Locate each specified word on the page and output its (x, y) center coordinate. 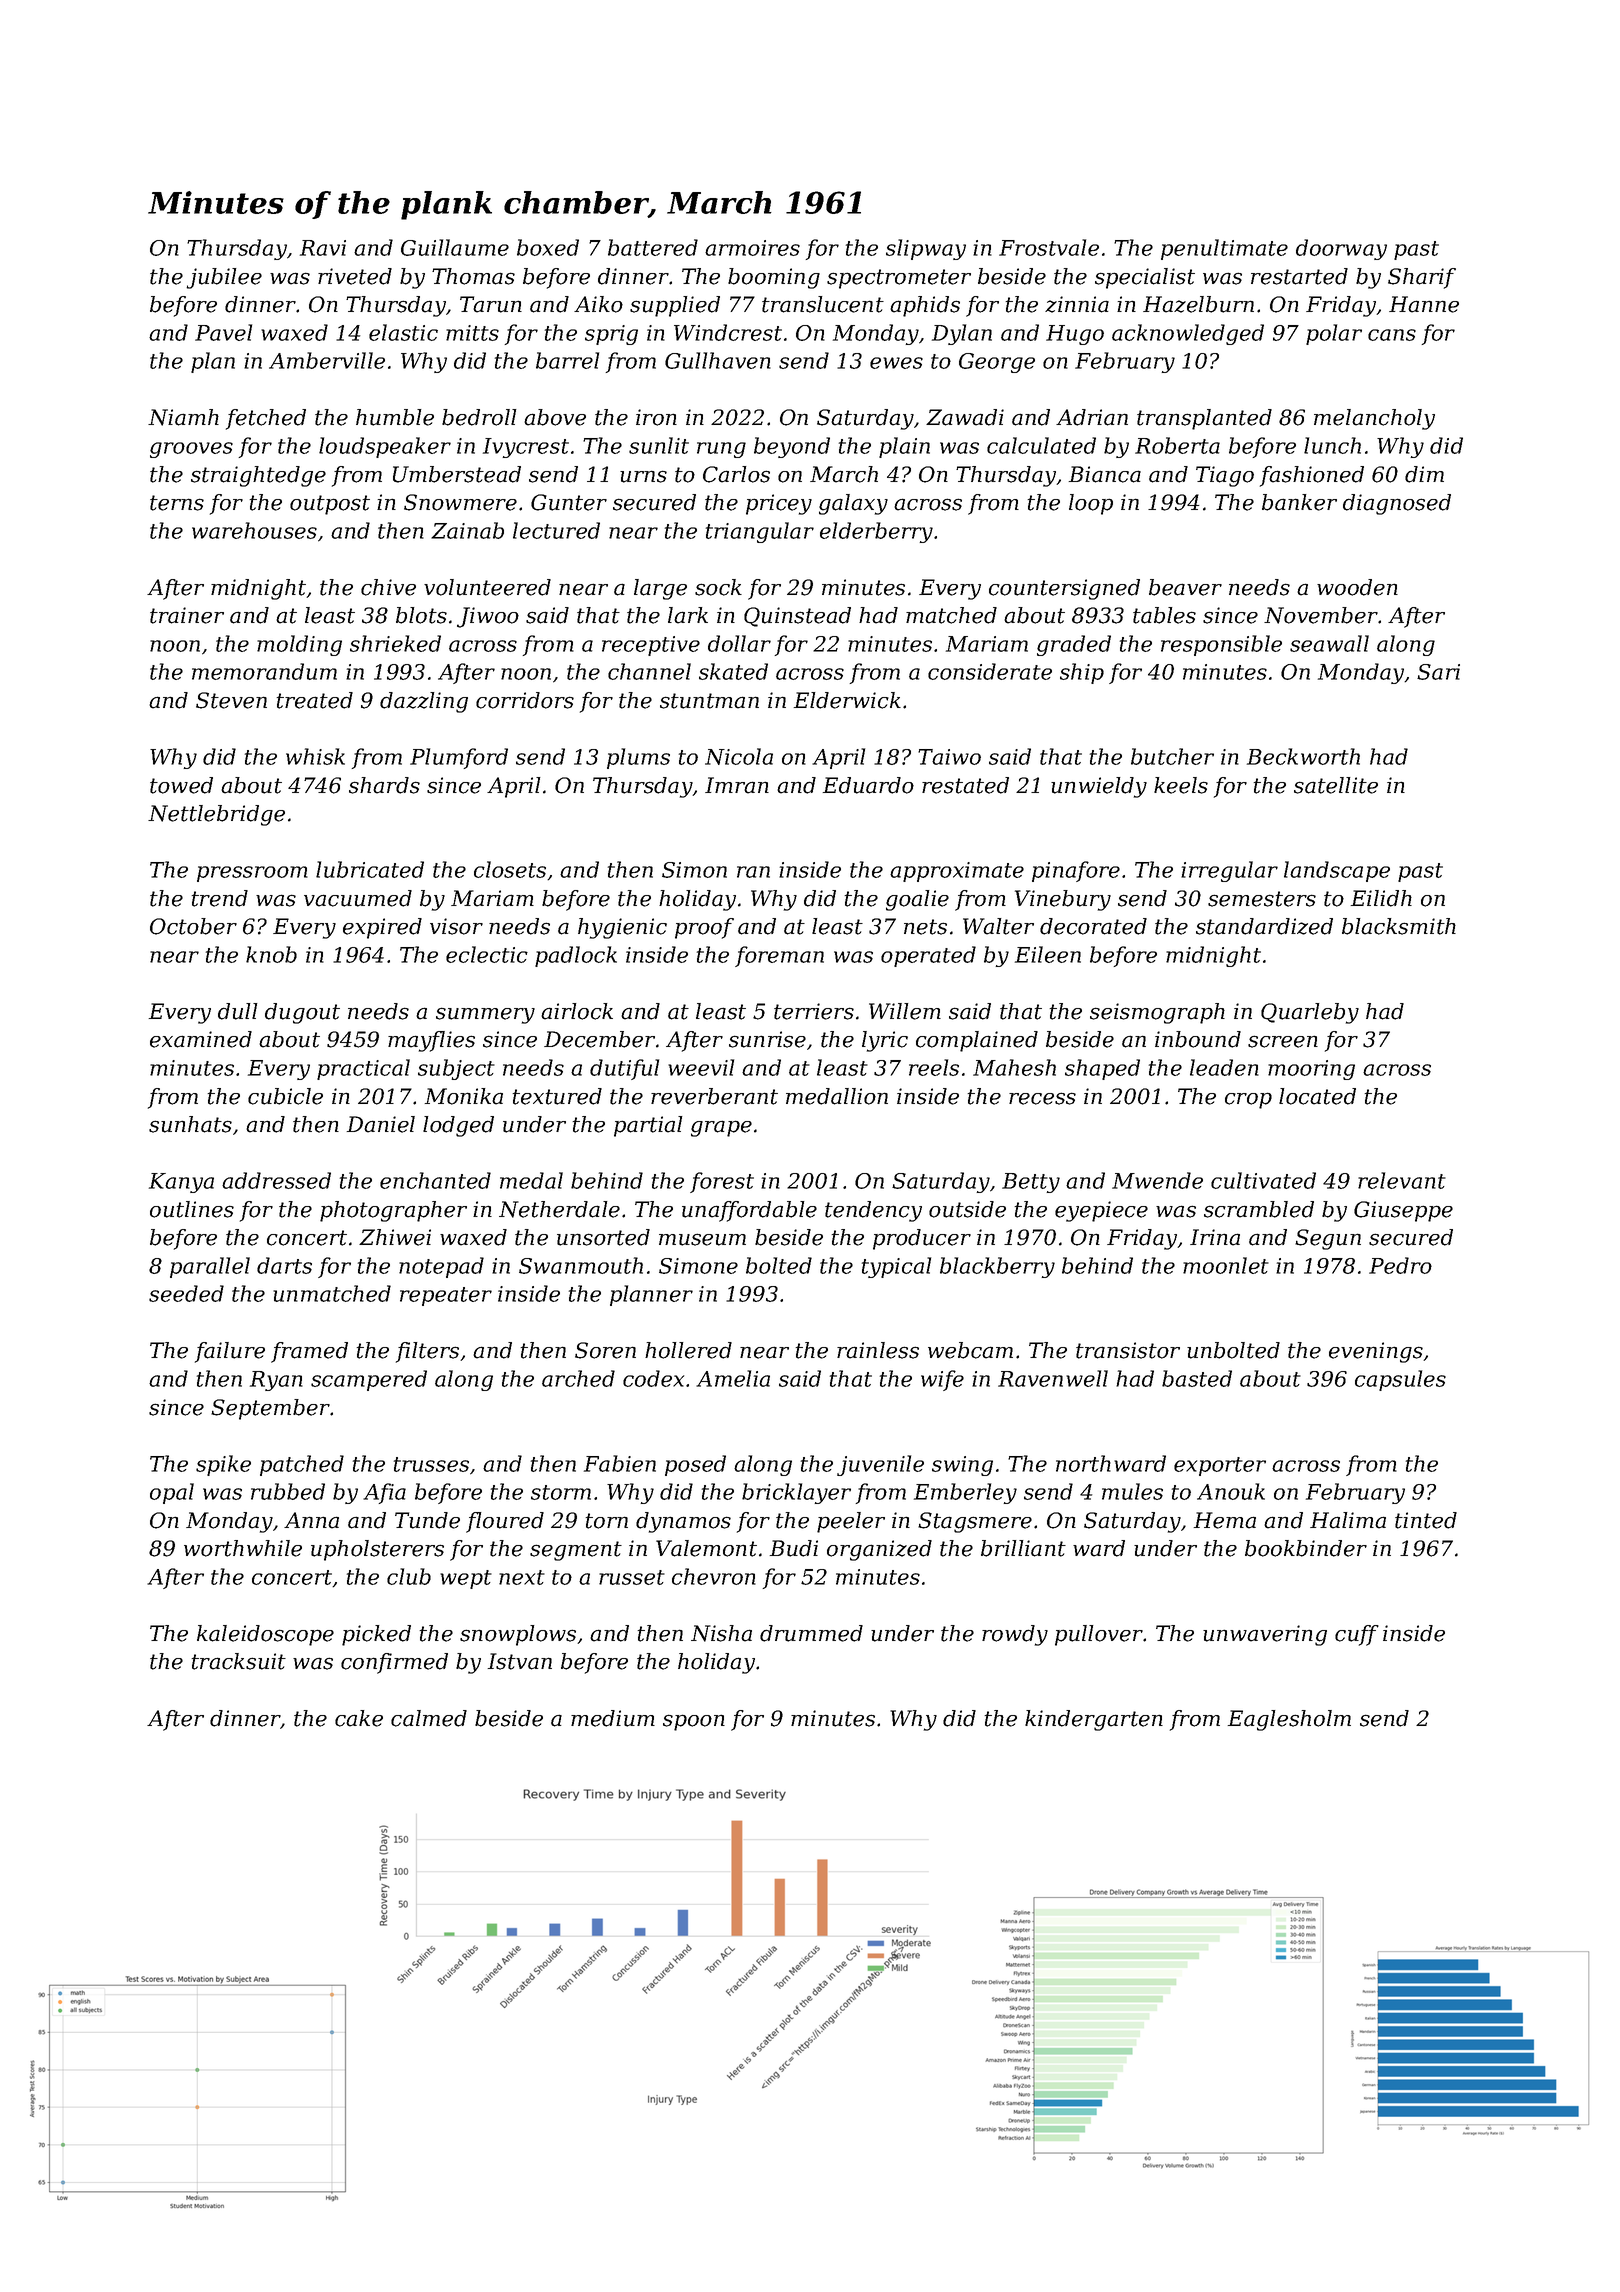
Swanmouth (581, 1265)
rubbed (288, 1491)
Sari (1438, 672)
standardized (1264, 926)
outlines (192, 1209)
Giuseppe (1403, 1211)
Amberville (327, 360)
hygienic (622, 928)
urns (643, 476)
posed (695, 1465)
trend (219, 898)
